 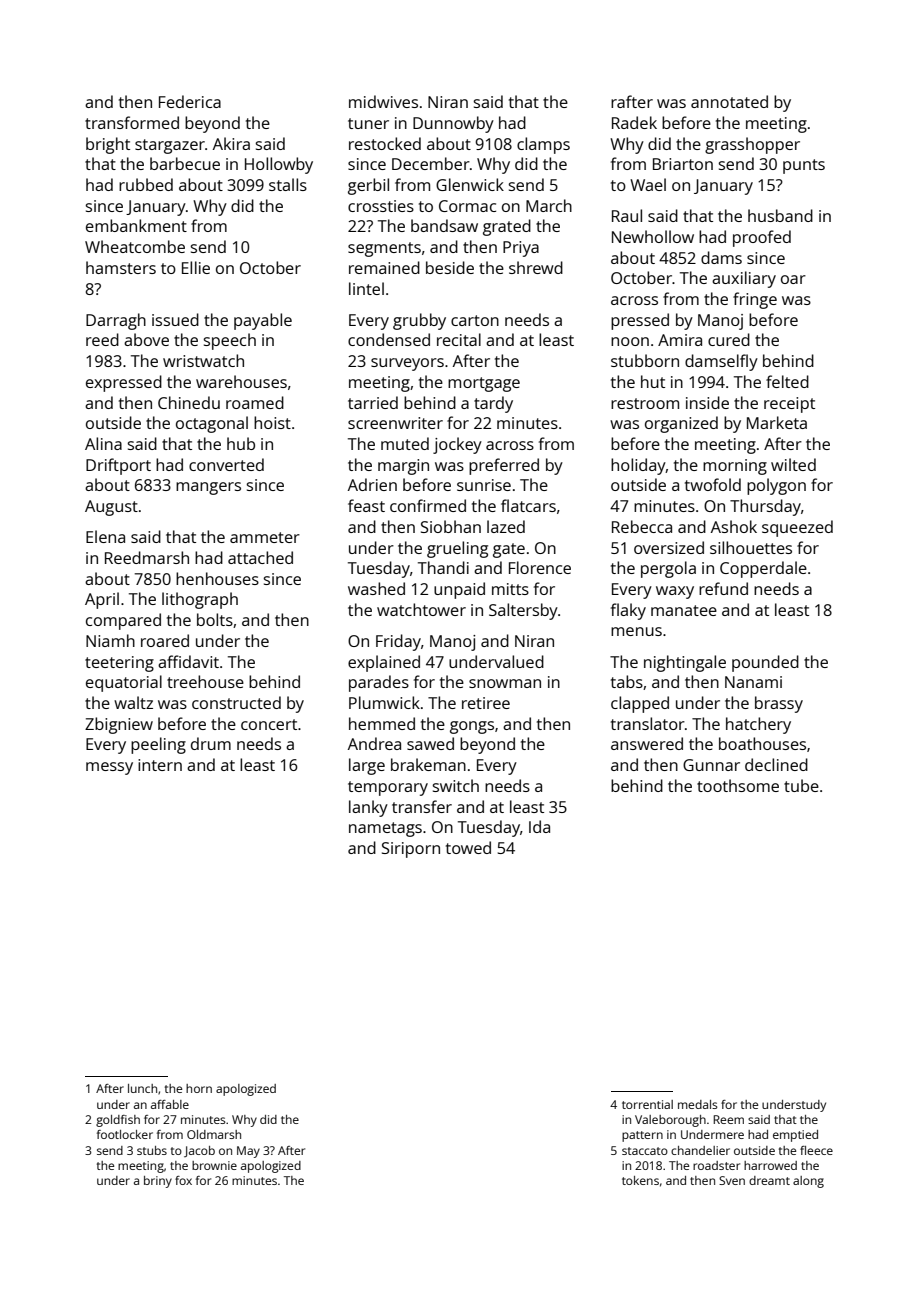 What do you see at coordinates (119, 664) in the screenshot?
I see `teetering` at bounding box center [119, 664].
